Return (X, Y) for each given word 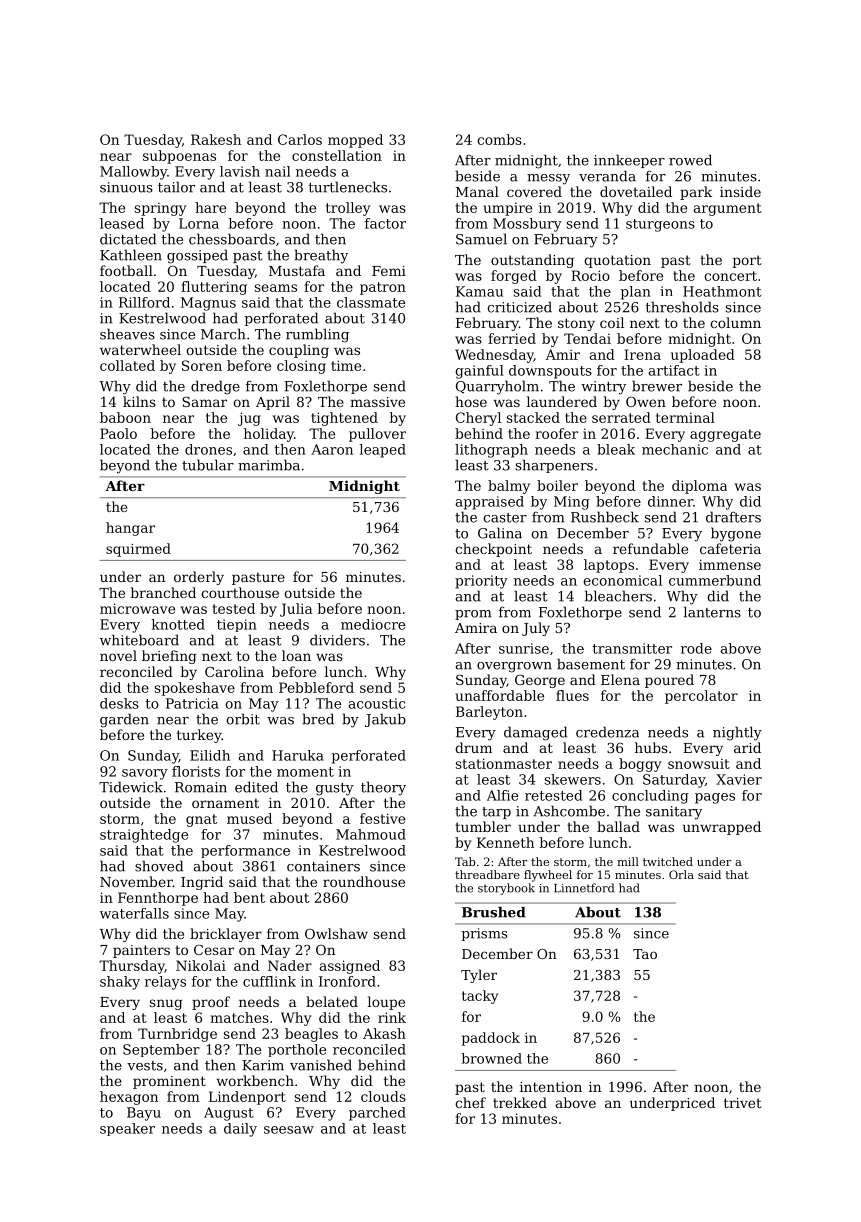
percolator (701, 697)
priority (481, 582)
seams (276, 288)
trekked (520, 1102)
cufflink (269, 981)
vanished (321, 1065)
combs (499, 139)
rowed (690, 160)
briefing (169, 657)
